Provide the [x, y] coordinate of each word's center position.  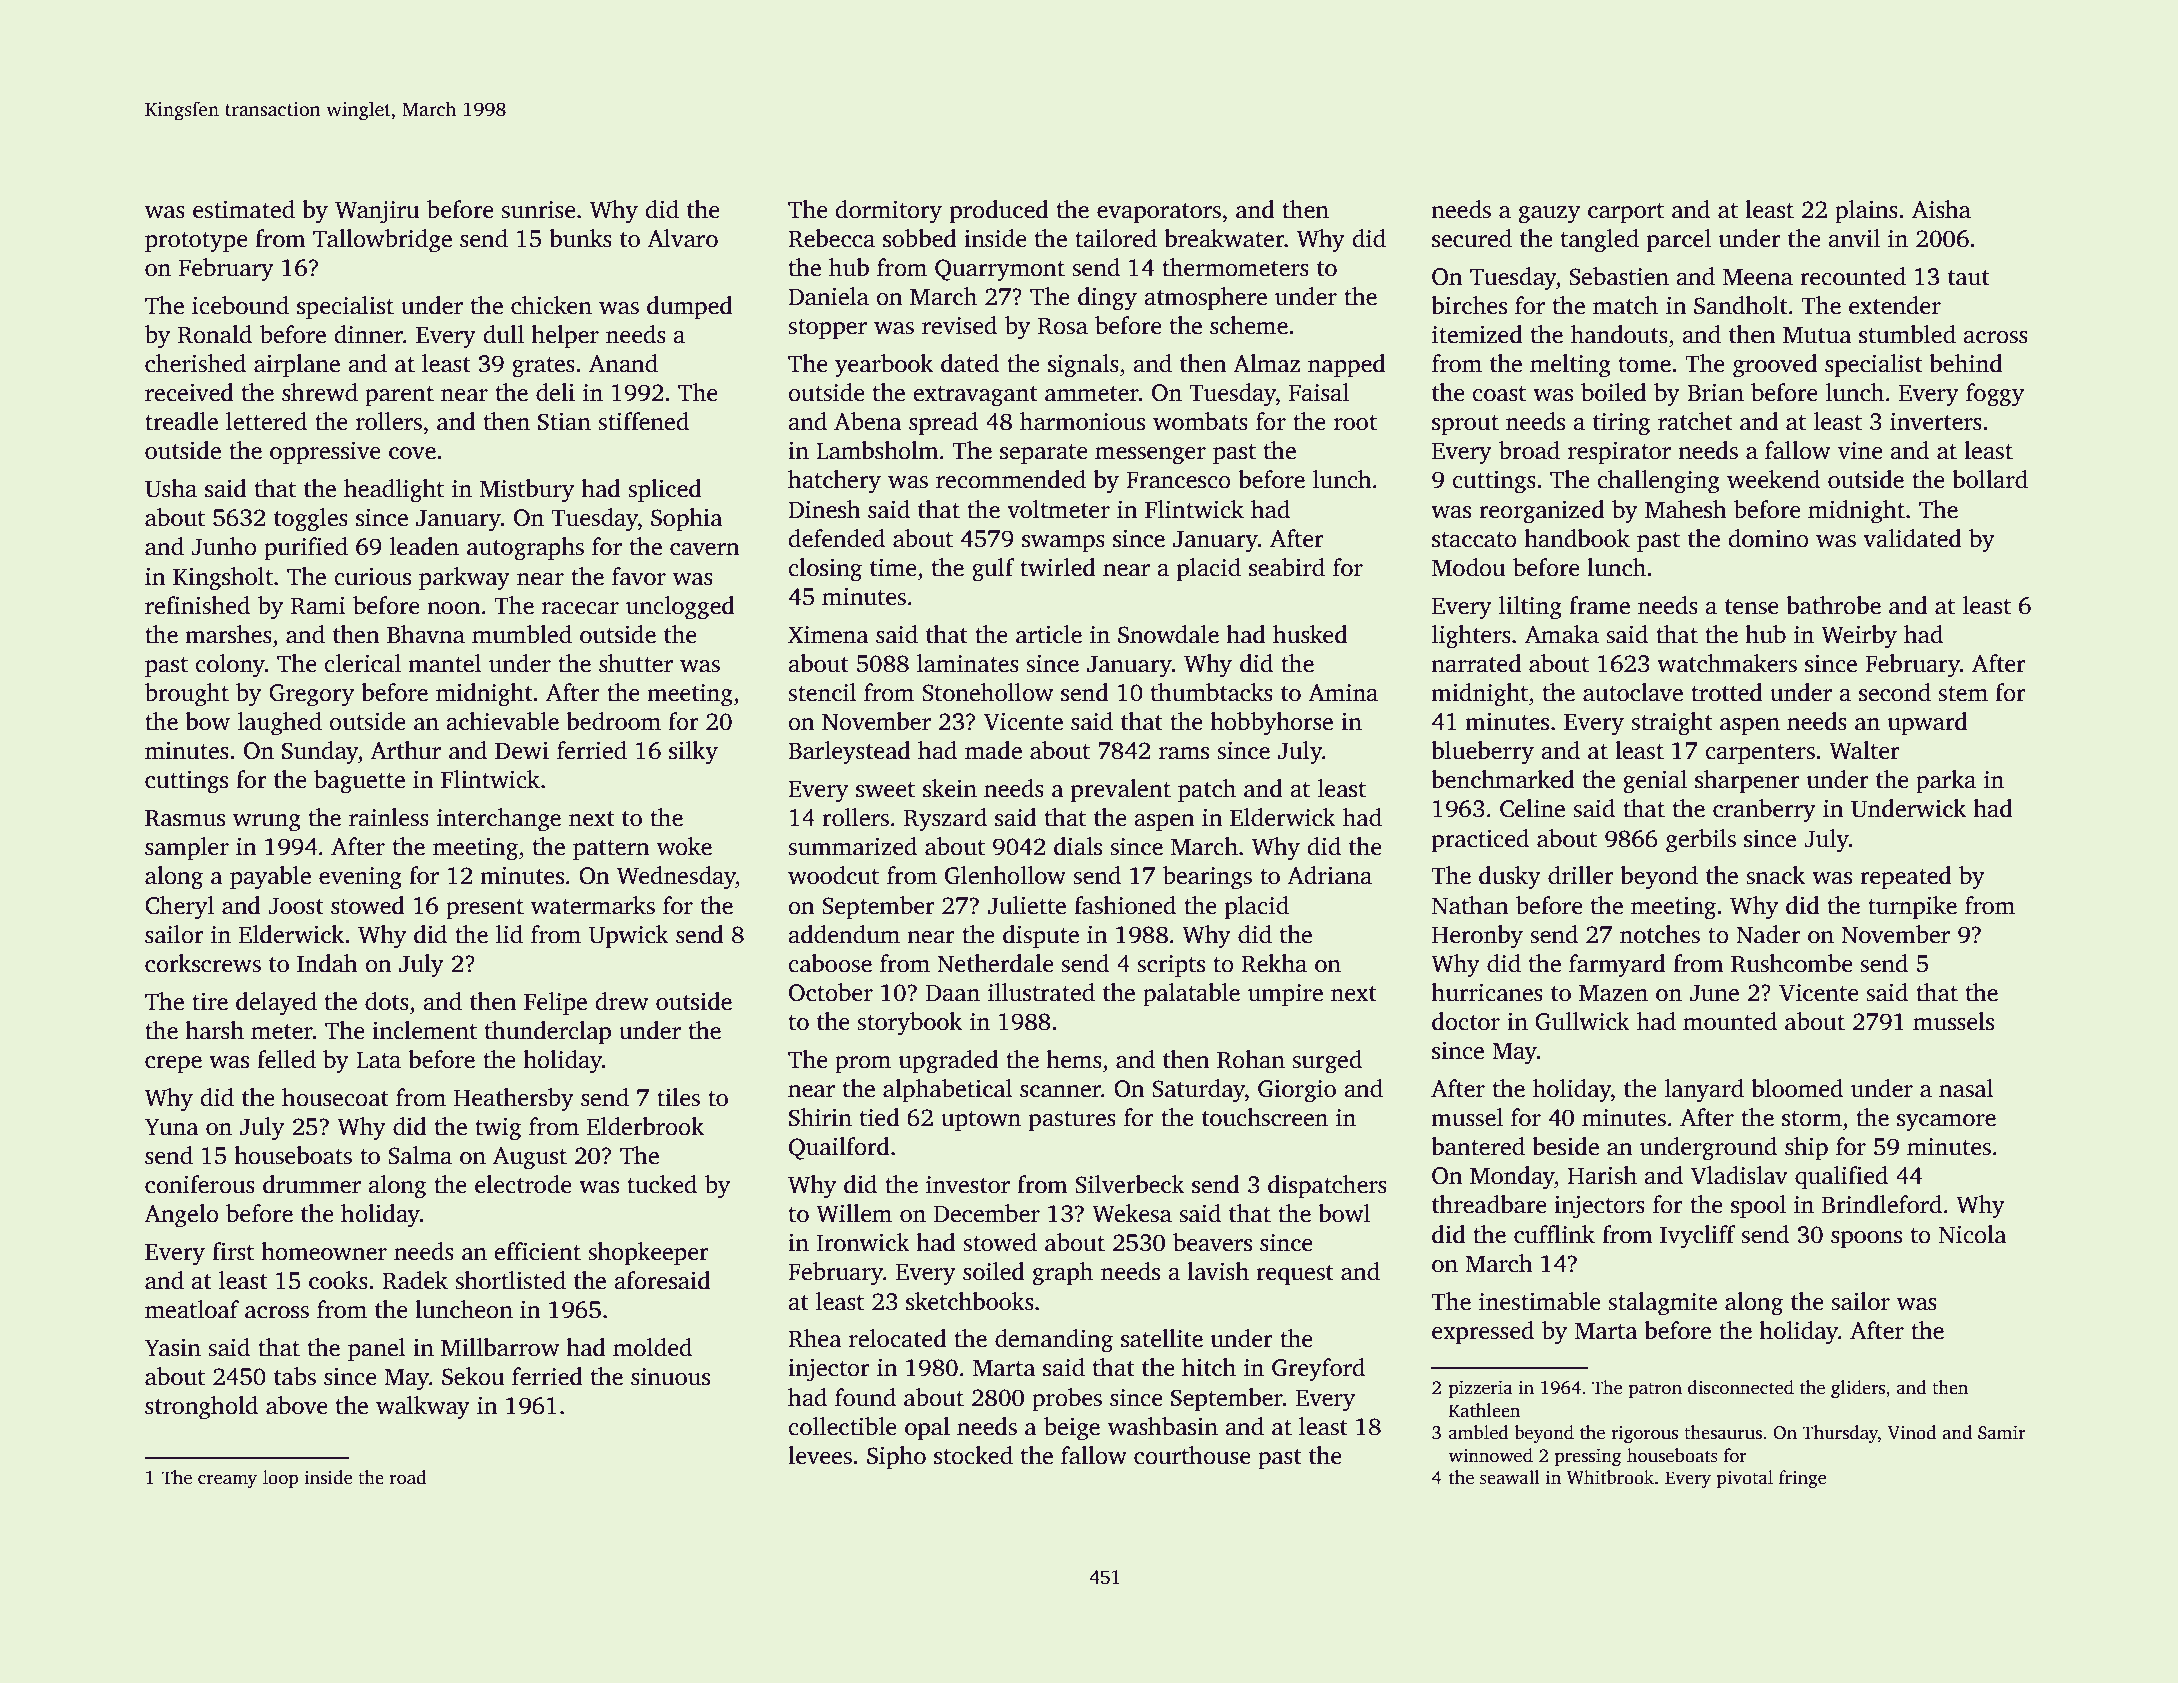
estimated [244, 209]
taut [1969, 278]
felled [286, 1059]
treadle [181, 421]
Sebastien [1619, 276]
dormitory [888, 212]
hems [1074, 1059]
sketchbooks [970, 1301]
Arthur [405, 750]
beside [1565, 1146]
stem [1963, 694]
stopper [827, 329]
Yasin [173, 1348]
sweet [885, 790]
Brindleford [1882, 1204]
